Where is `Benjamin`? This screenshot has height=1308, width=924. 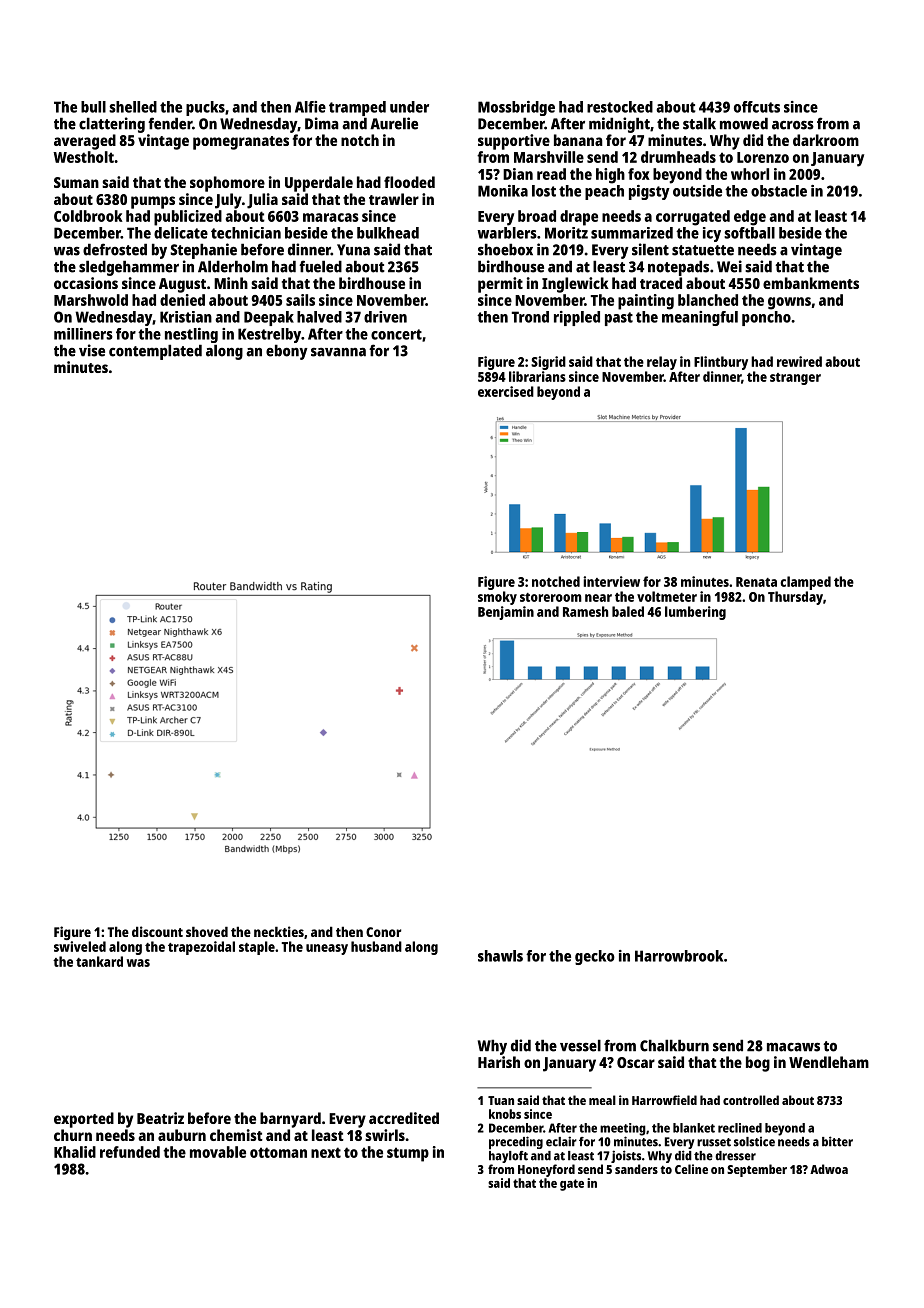
Benjamin is located at coordinates (506, 613).
